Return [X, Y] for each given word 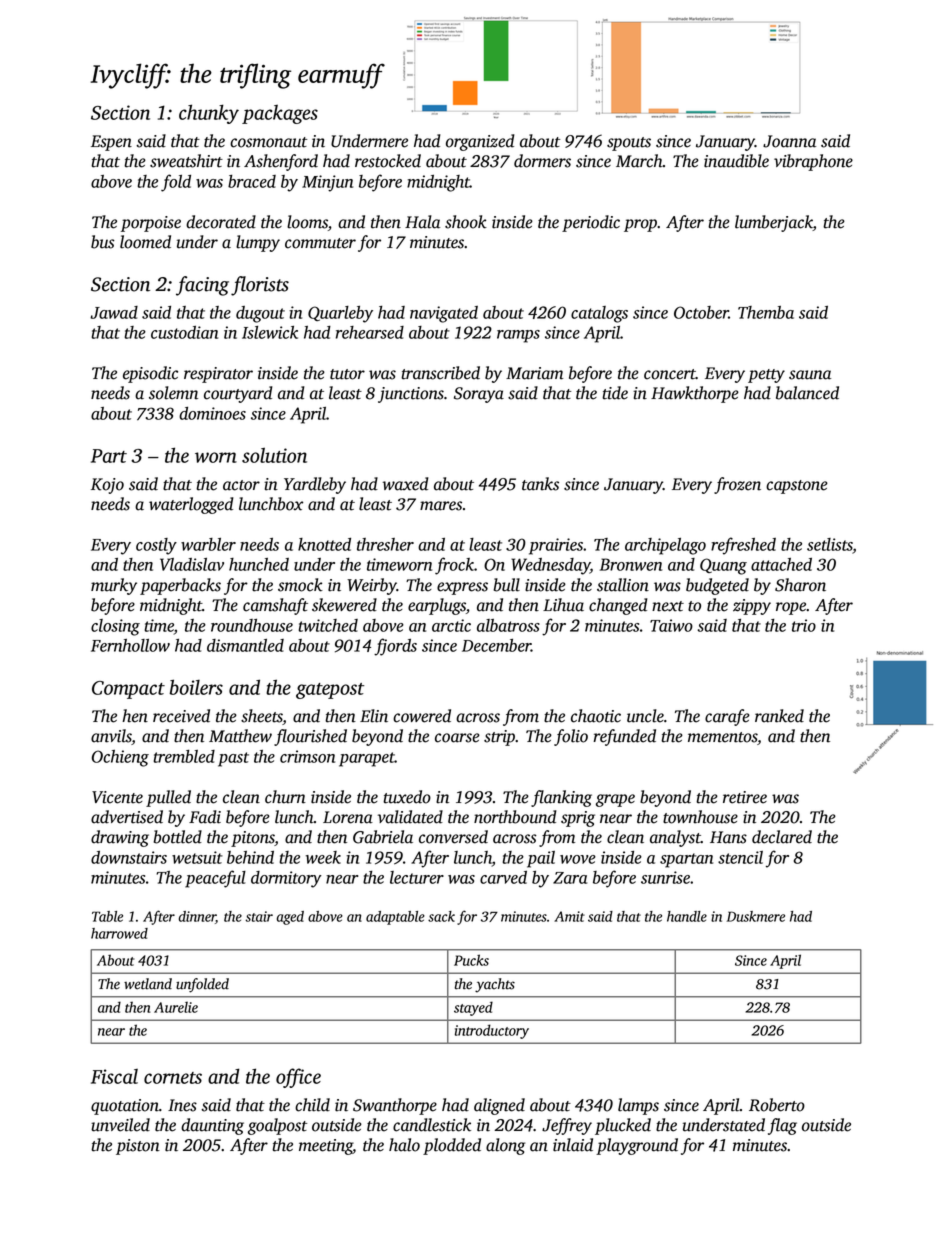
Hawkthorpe [695, 394]
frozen [737, 485]
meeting [326, 1147]
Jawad [114, 312]
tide [615, 393]
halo [404, 1145]
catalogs [599, 314]
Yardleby [315, 485]
